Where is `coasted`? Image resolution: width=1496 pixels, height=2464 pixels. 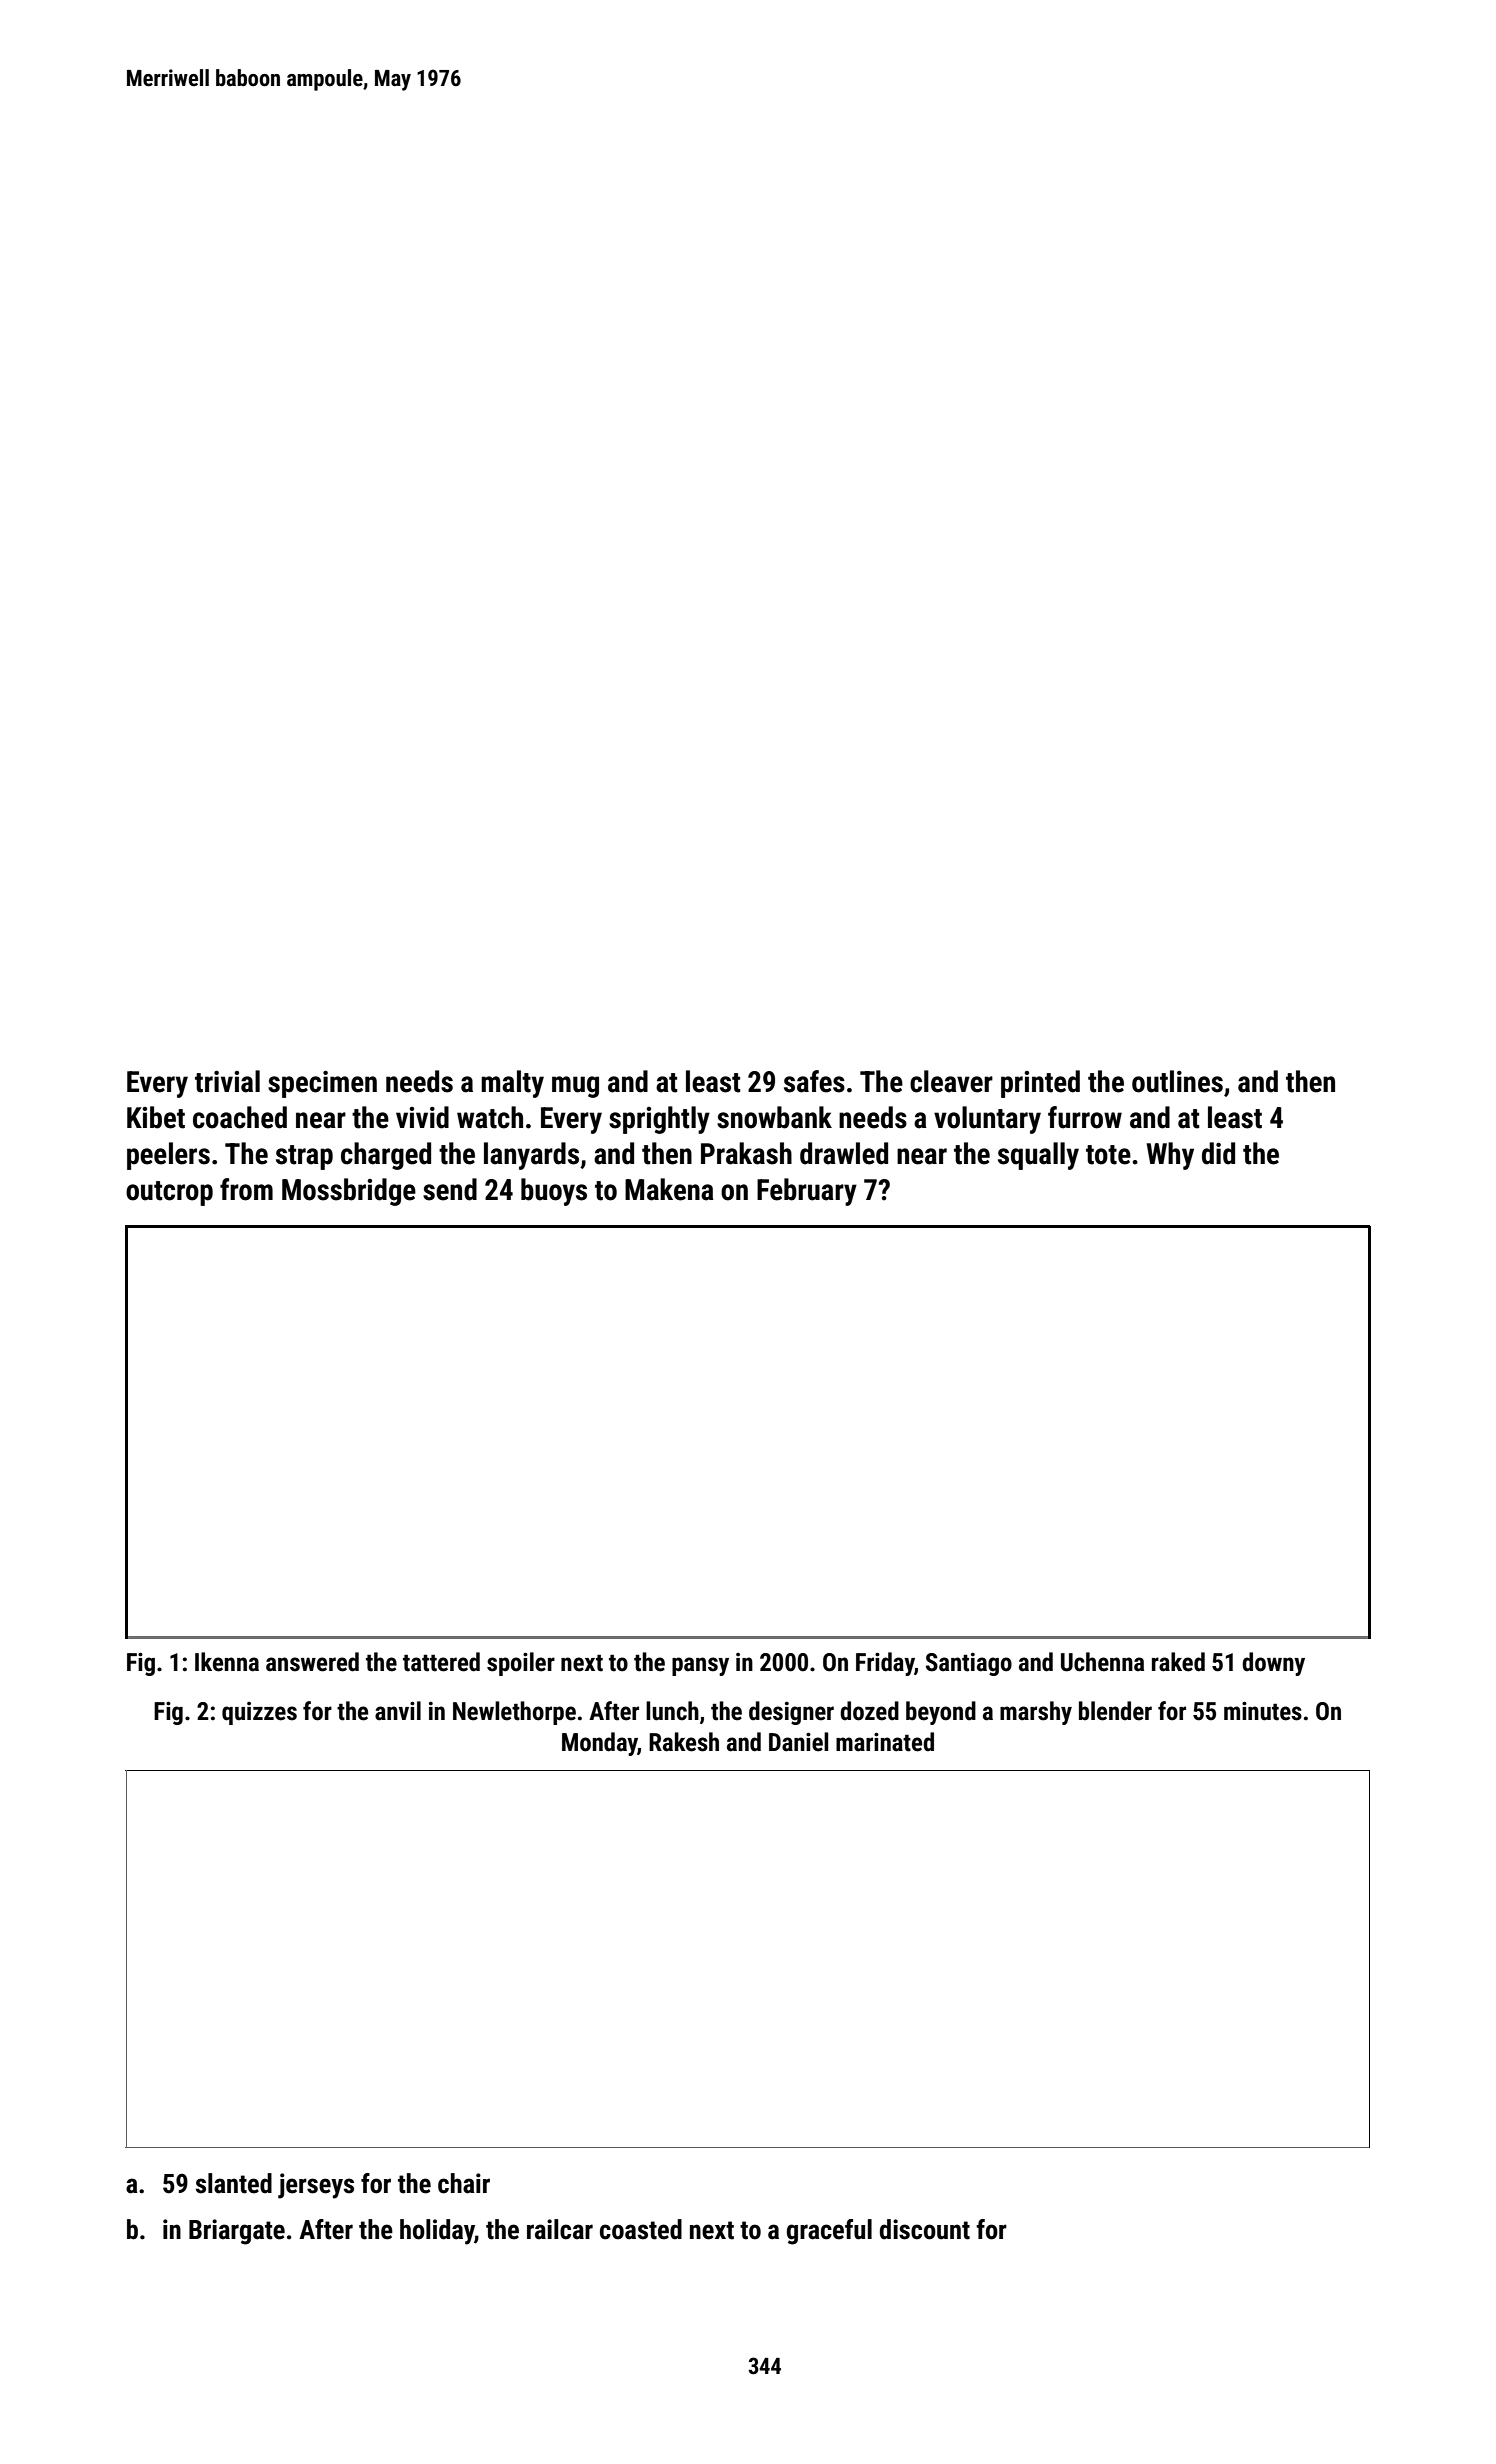 coasted is located at coordinates (641, 2229).
